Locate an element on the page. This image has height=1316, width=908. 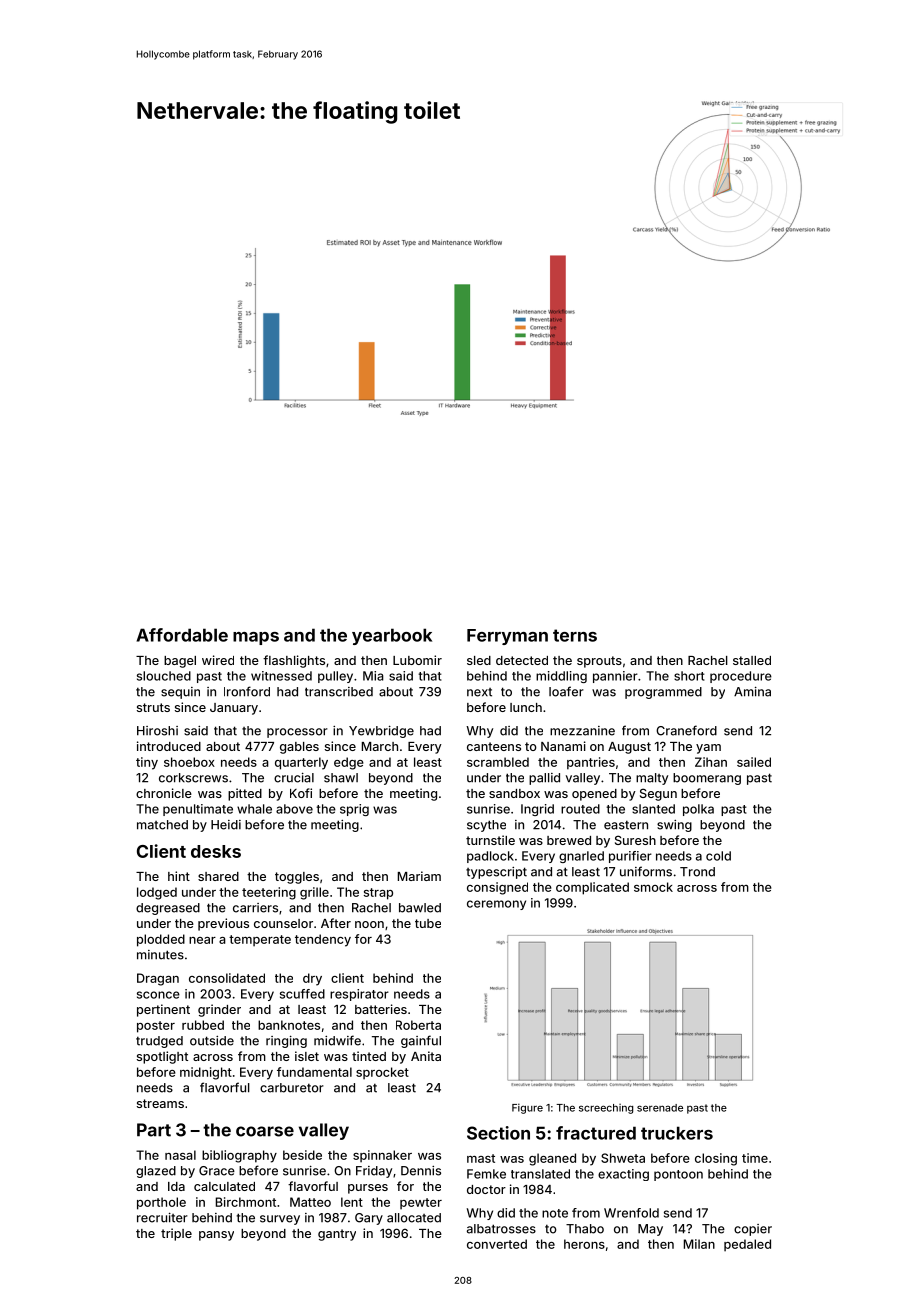
smock is located at coordinates (653, 887).
